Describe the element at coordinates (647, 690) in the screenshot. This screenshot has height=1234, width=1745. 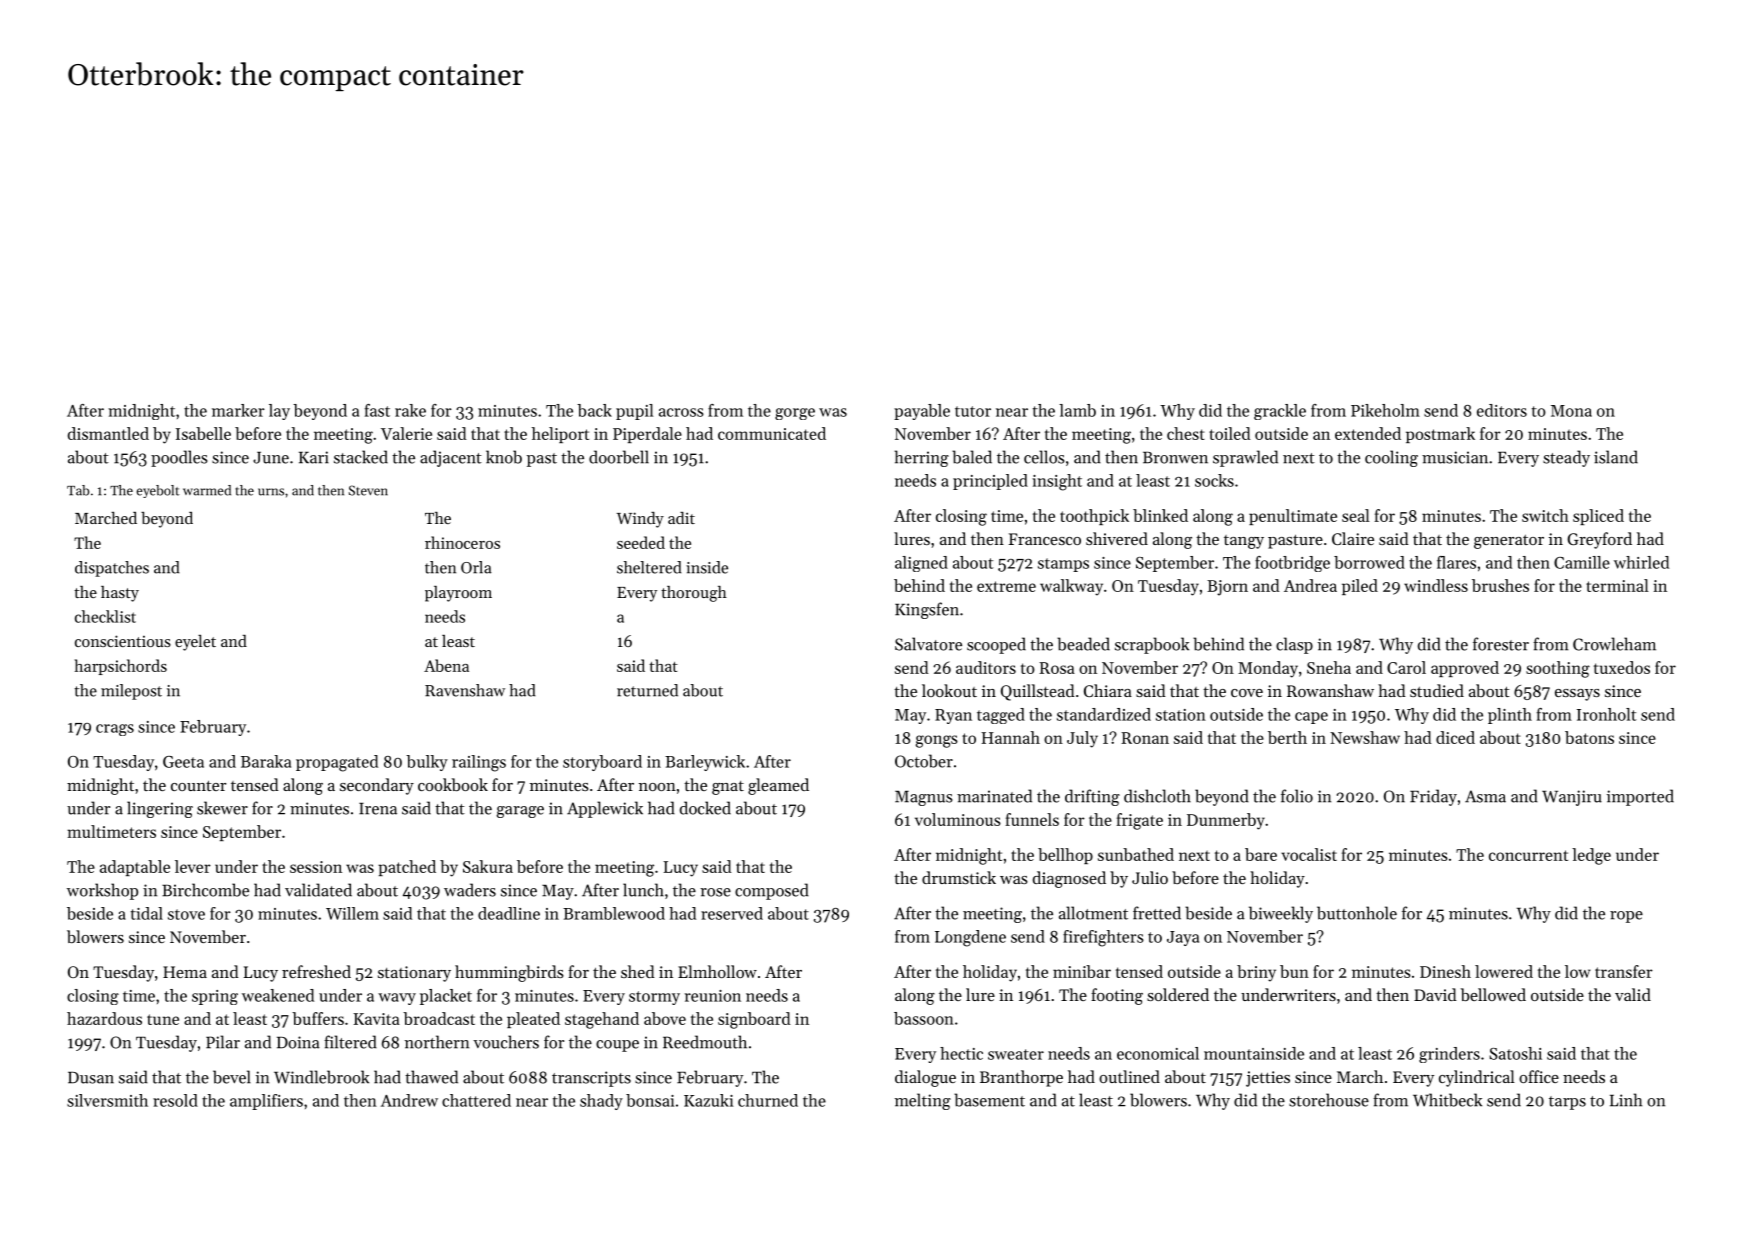
I see `returned` at that location.
